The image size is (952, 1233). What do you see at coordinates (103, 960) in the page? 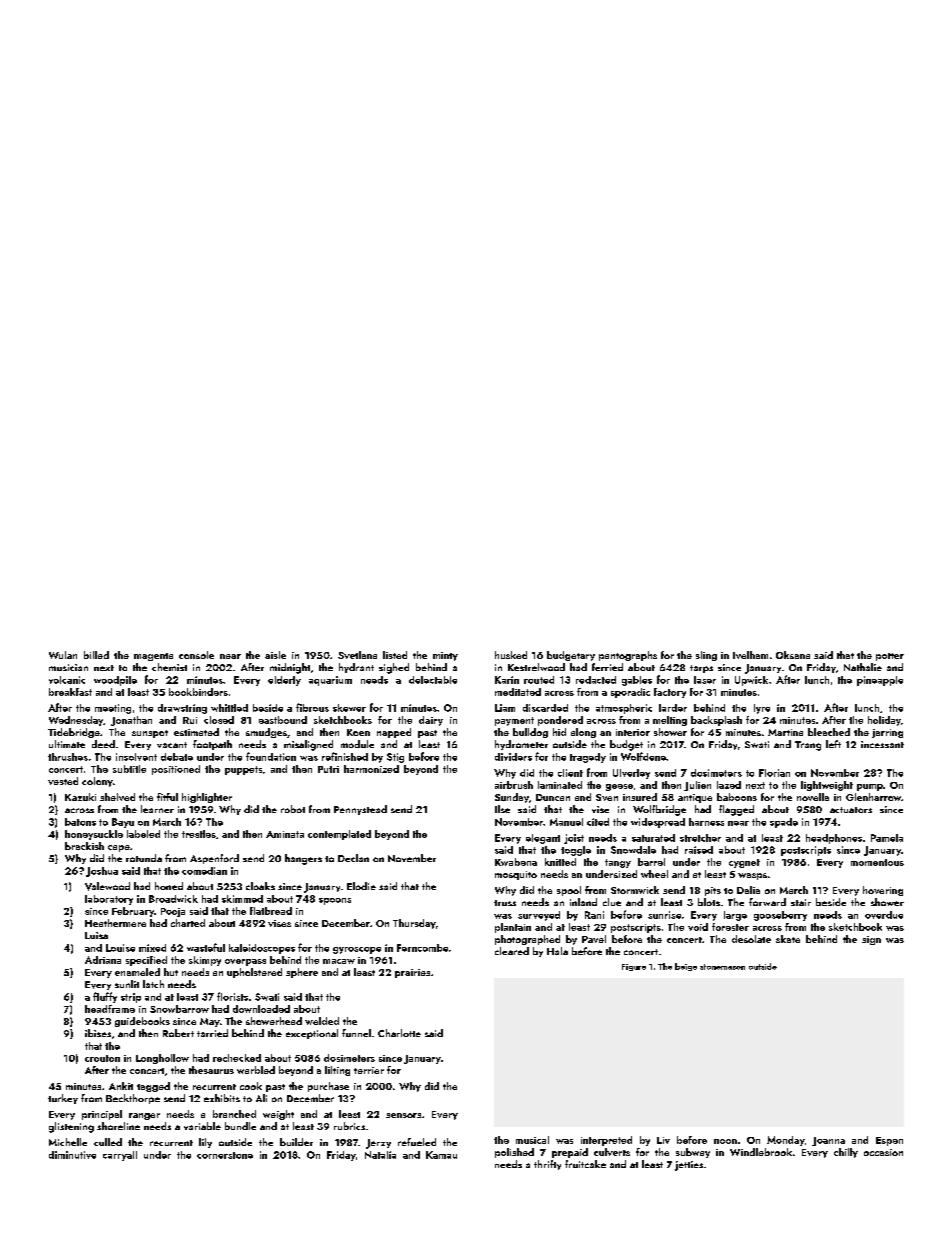
I see `Adriana` at bounding box center [103, 960].
